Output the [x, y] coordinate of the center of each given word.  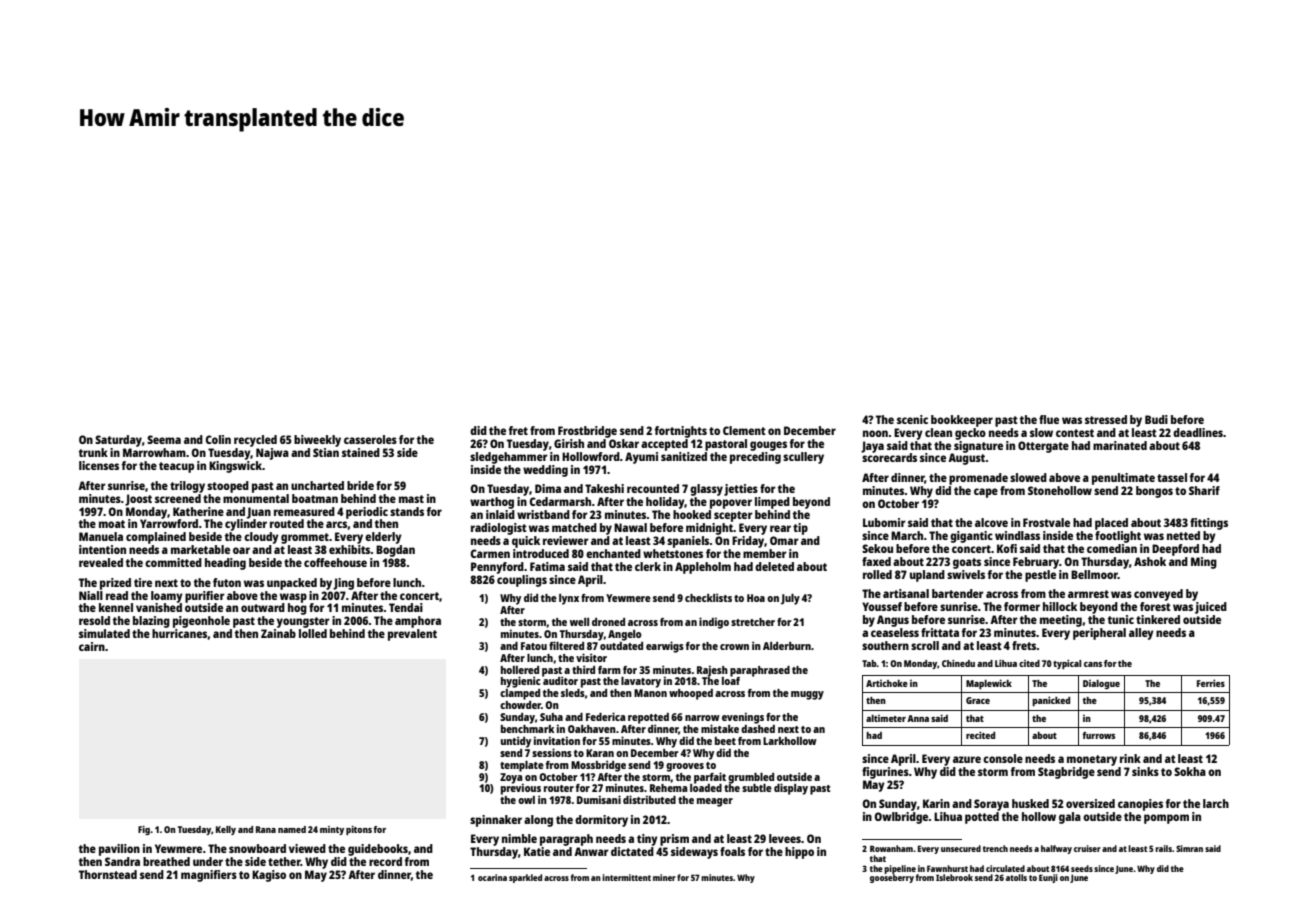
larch [1216, 803]
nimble [519, 838]
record [385, 861]
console [1003, 758]
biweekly [317, 441]
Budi [1156, 419]
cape [986, 493]
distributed [649, 799]
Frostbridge [587, 432]
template [522, 766]
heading [225, 564]
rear [780, 528]
